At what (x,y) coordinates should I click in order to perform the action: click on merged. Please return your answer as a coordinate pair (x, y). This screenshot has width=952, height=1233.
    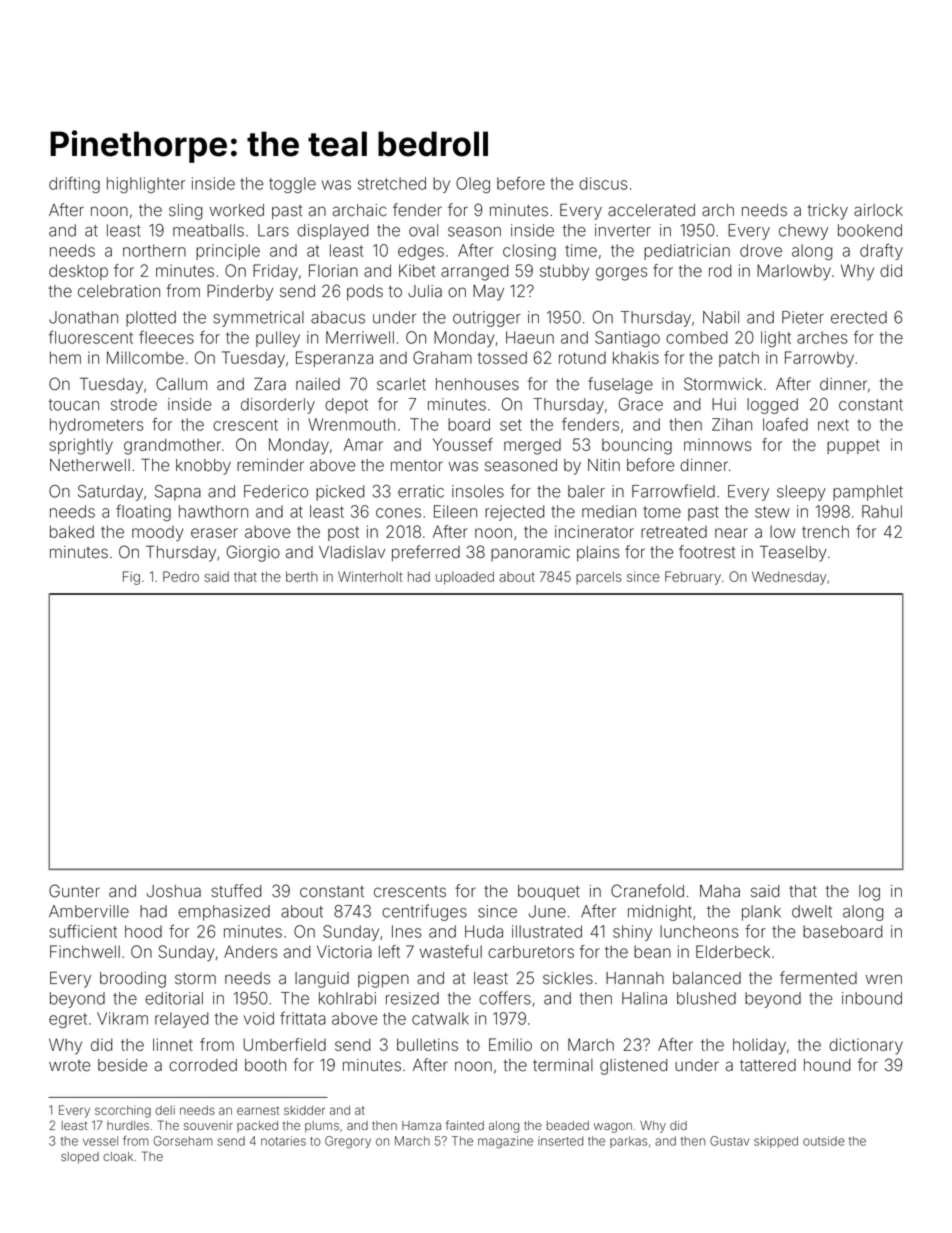
    Looking at the image, I should click on (532, 447).
